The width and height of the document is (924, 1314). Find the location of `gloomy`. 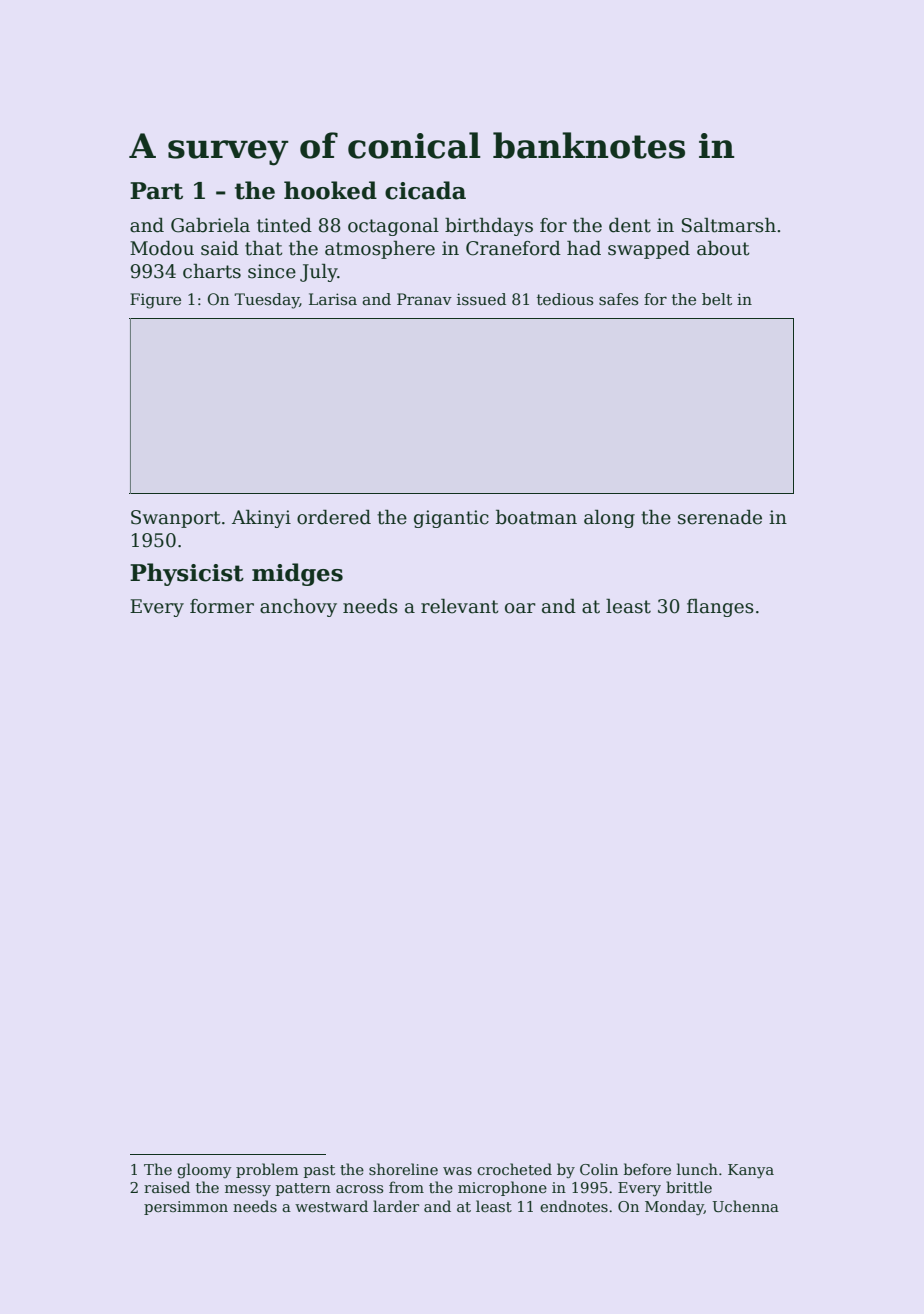

gloomy is located at coordinates (204, 1171).
